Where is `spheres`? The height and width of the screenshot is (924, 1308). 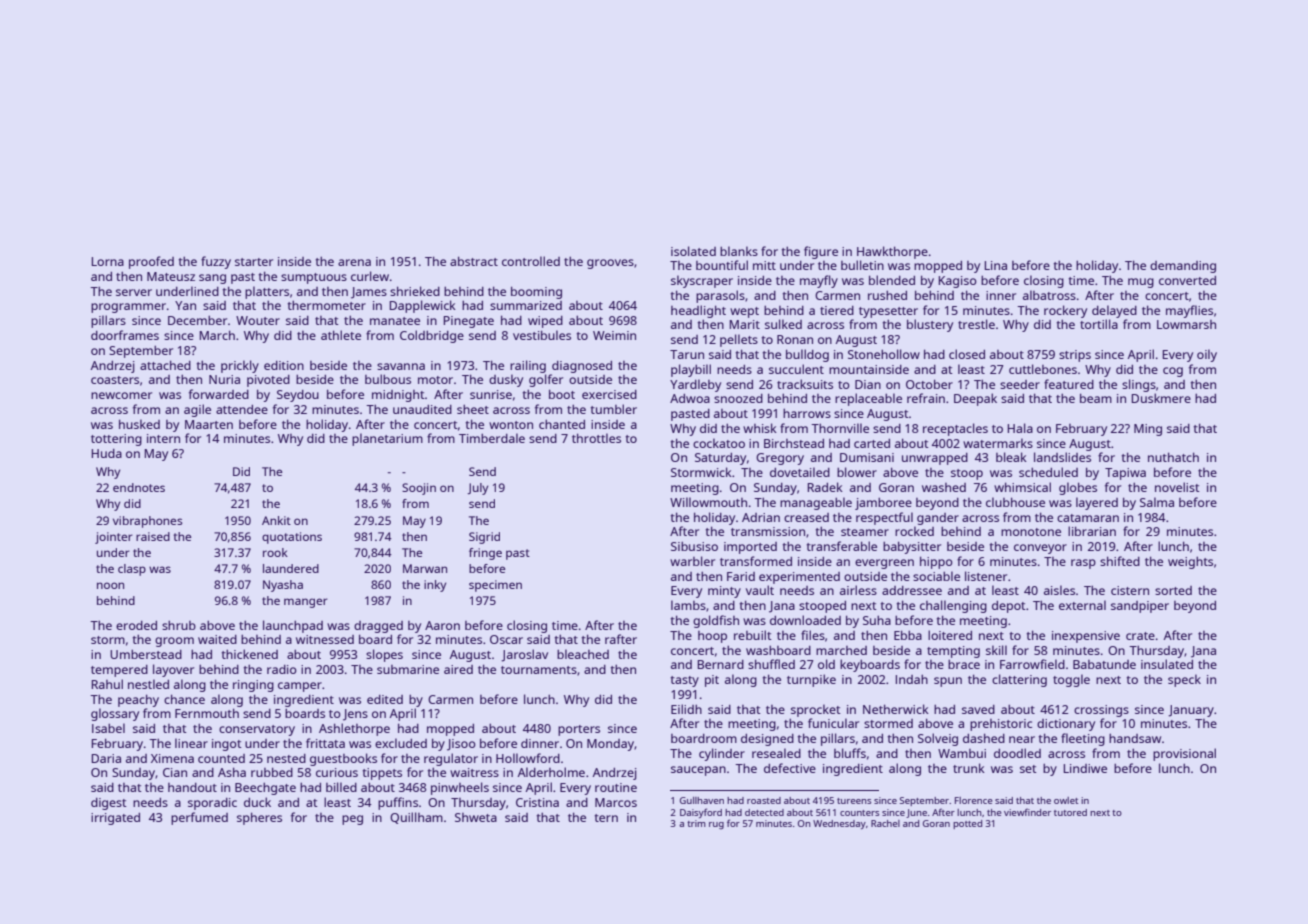
spheres is located at coordinates (259, 818).
